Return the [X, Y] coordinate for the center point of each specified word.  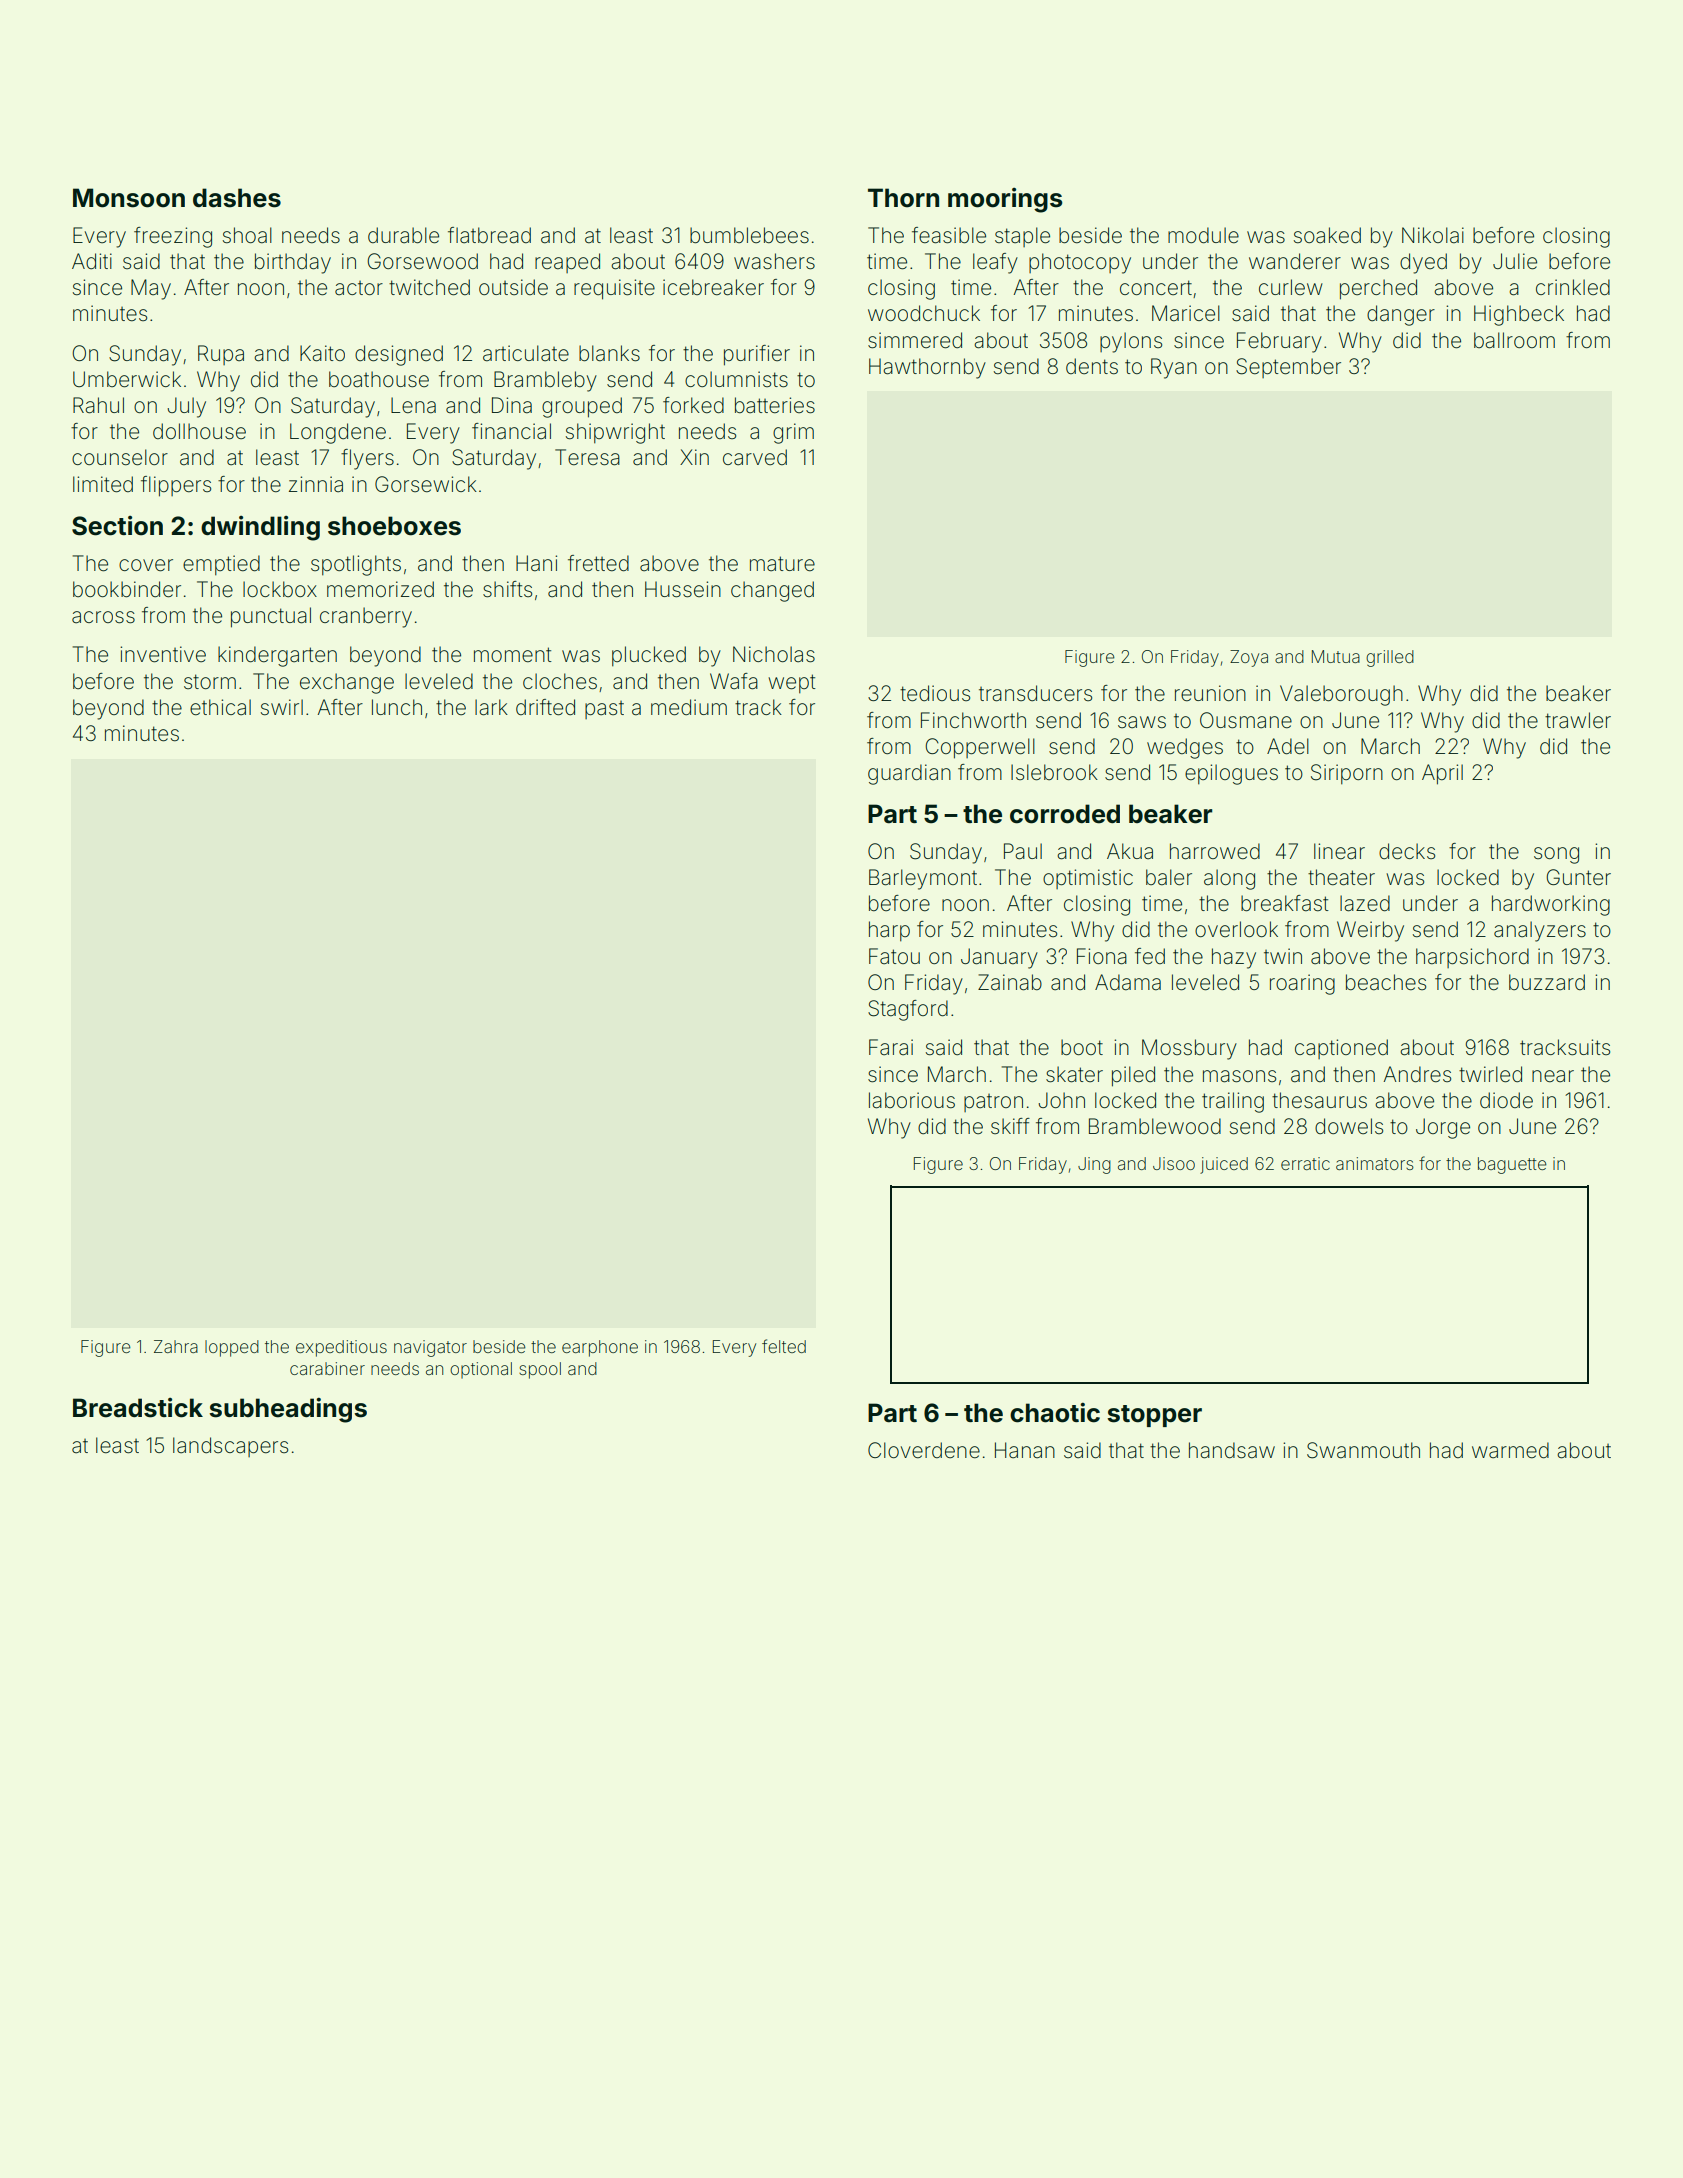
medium [689, 707]
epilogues [1231, 774]
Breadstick [138, 1408]
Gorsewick [426, 484]
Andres [1417, 1074]
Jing [1094, 1165]
